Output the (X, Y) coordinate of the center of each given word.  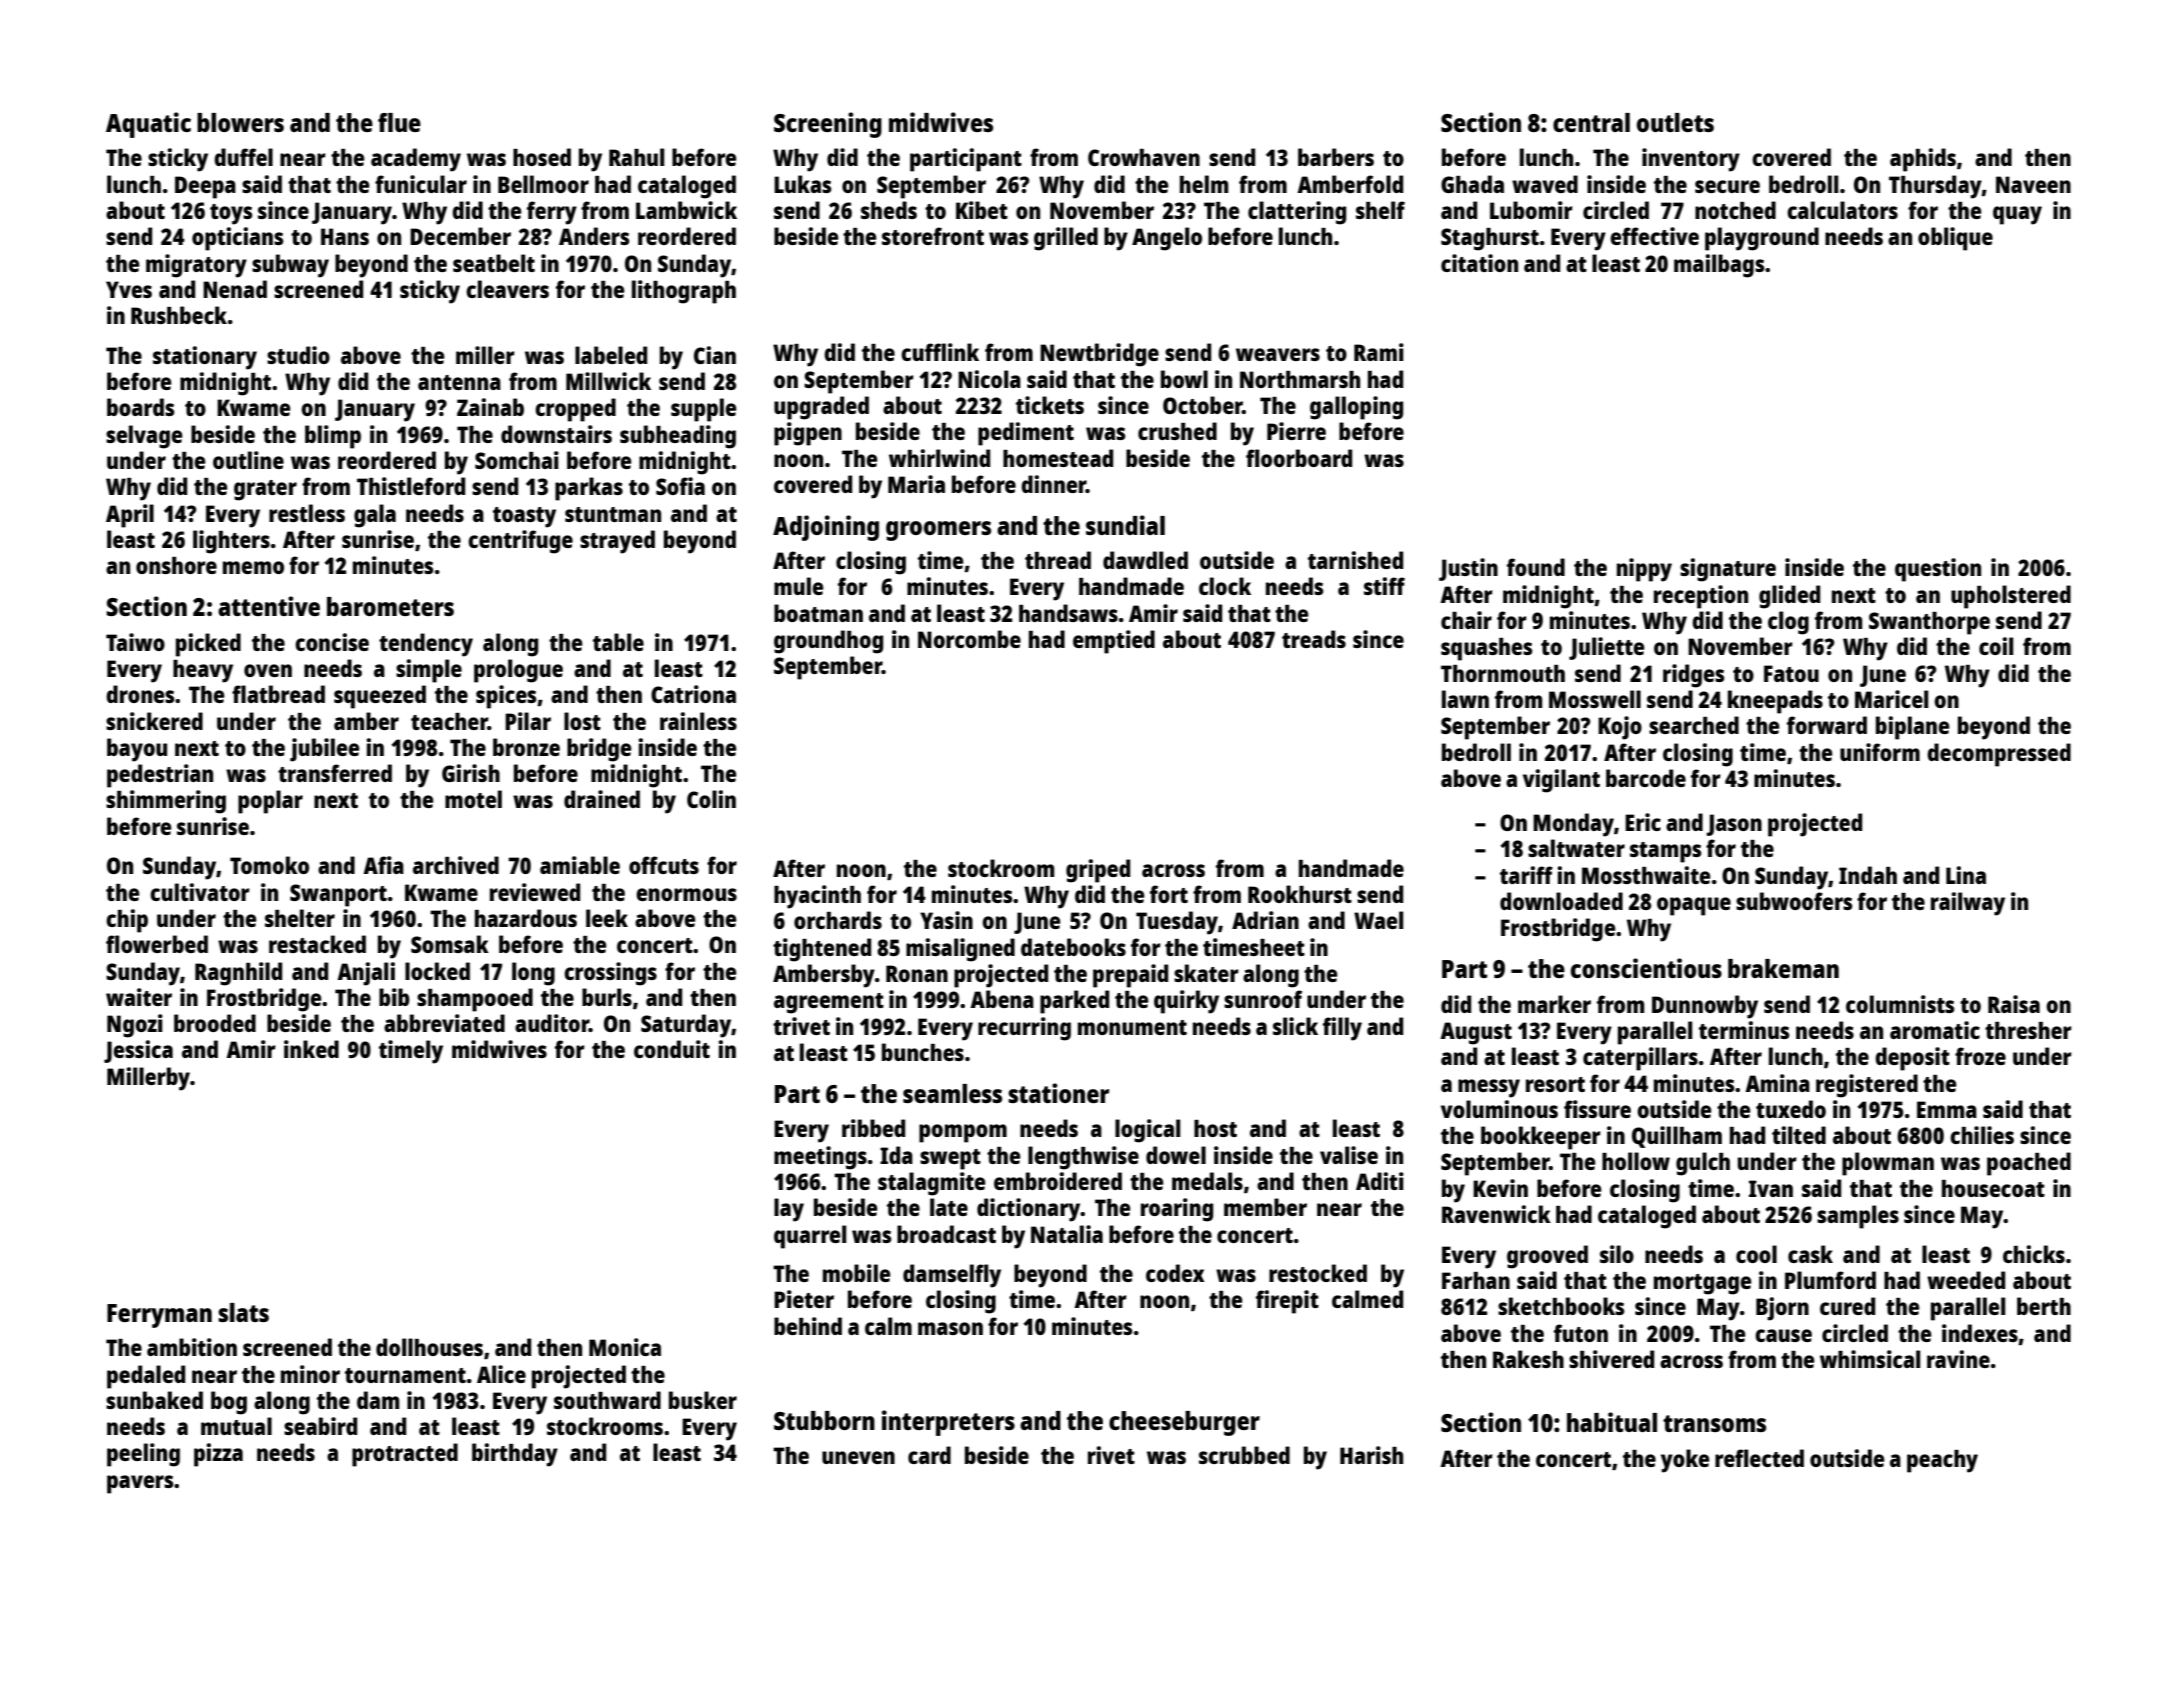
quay (2017, 215)
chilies (1982, 1135)
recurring (1024, 1029)
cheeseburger (1184, 1423)
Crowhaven (1144, 157)
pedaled (146, 1377)
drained (602, 799)
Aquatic (148, 125)
